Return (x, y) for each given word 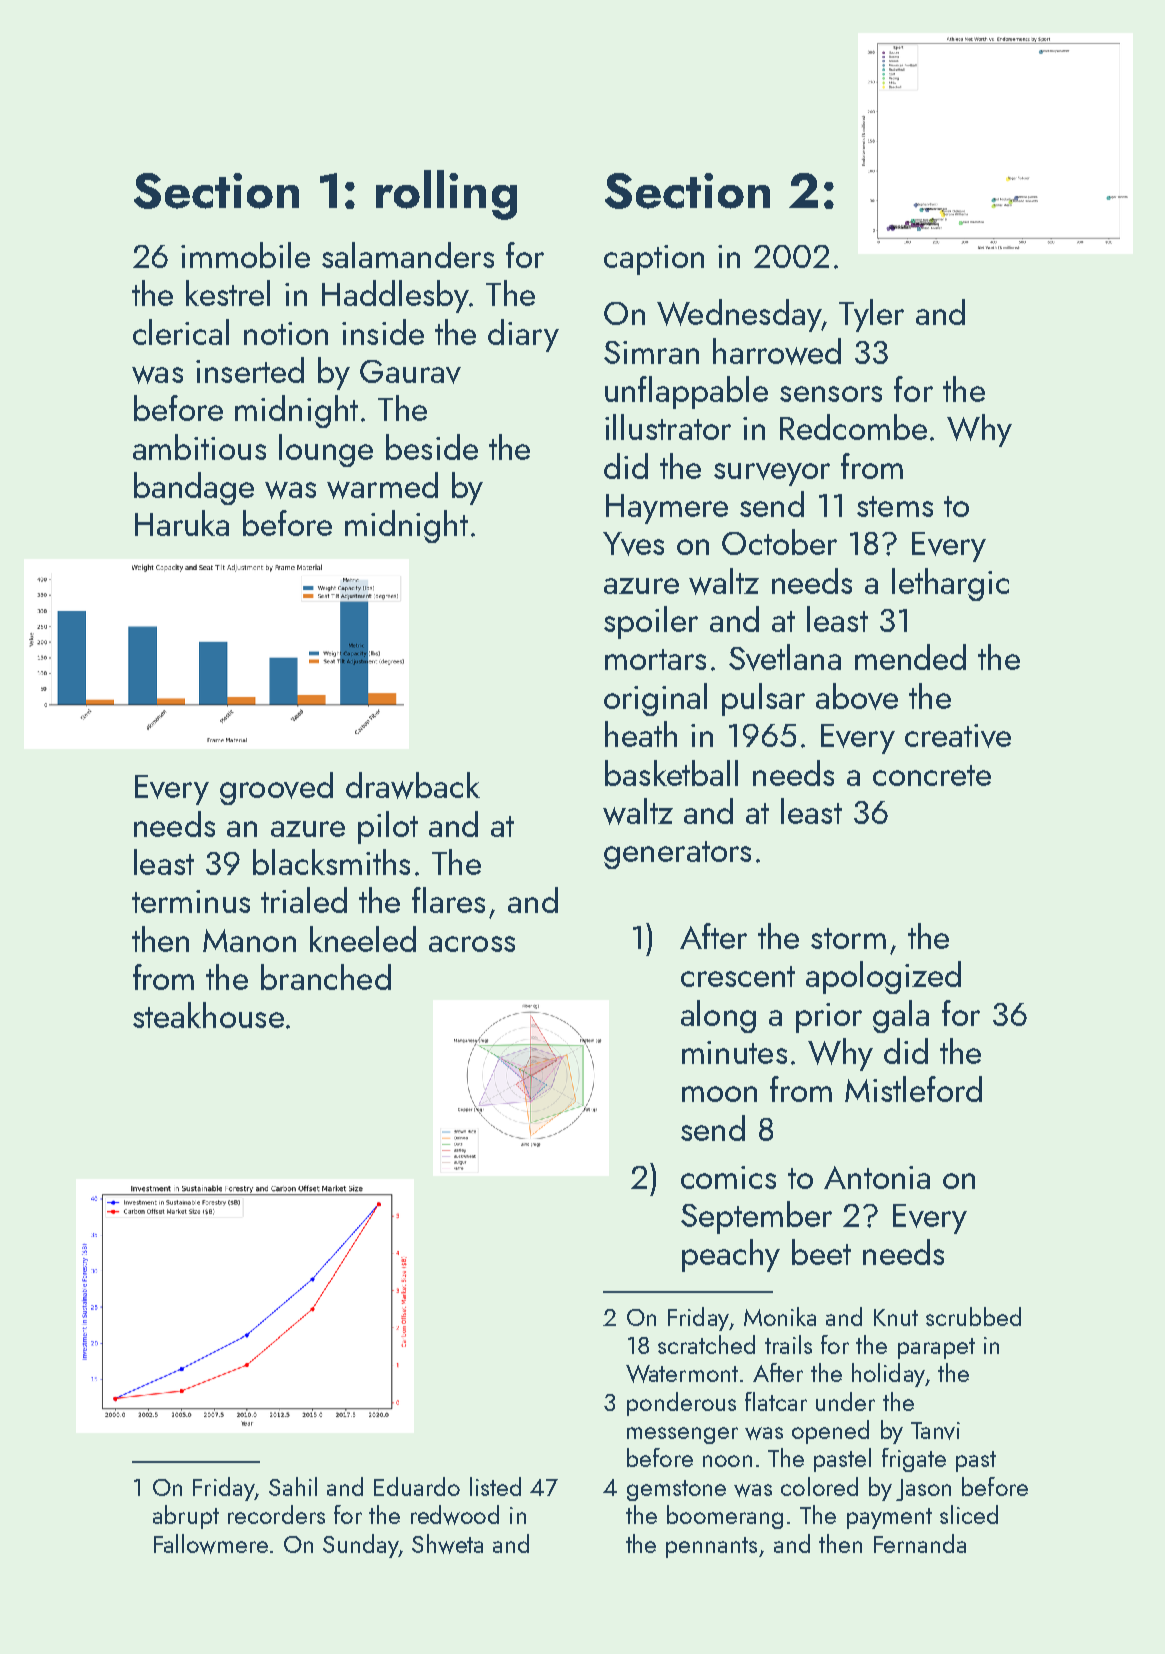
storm (848, 938)
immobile (245, 255)
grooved (276, 788)
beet (821, 1252)
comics (728, 1177)
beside (432, 447)
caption (654, 260)
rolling (446, 195)
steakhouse (208, 1015)
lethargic (950, 584)
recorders (276, 1514)
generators (677, 855)
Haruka (182, 523)
